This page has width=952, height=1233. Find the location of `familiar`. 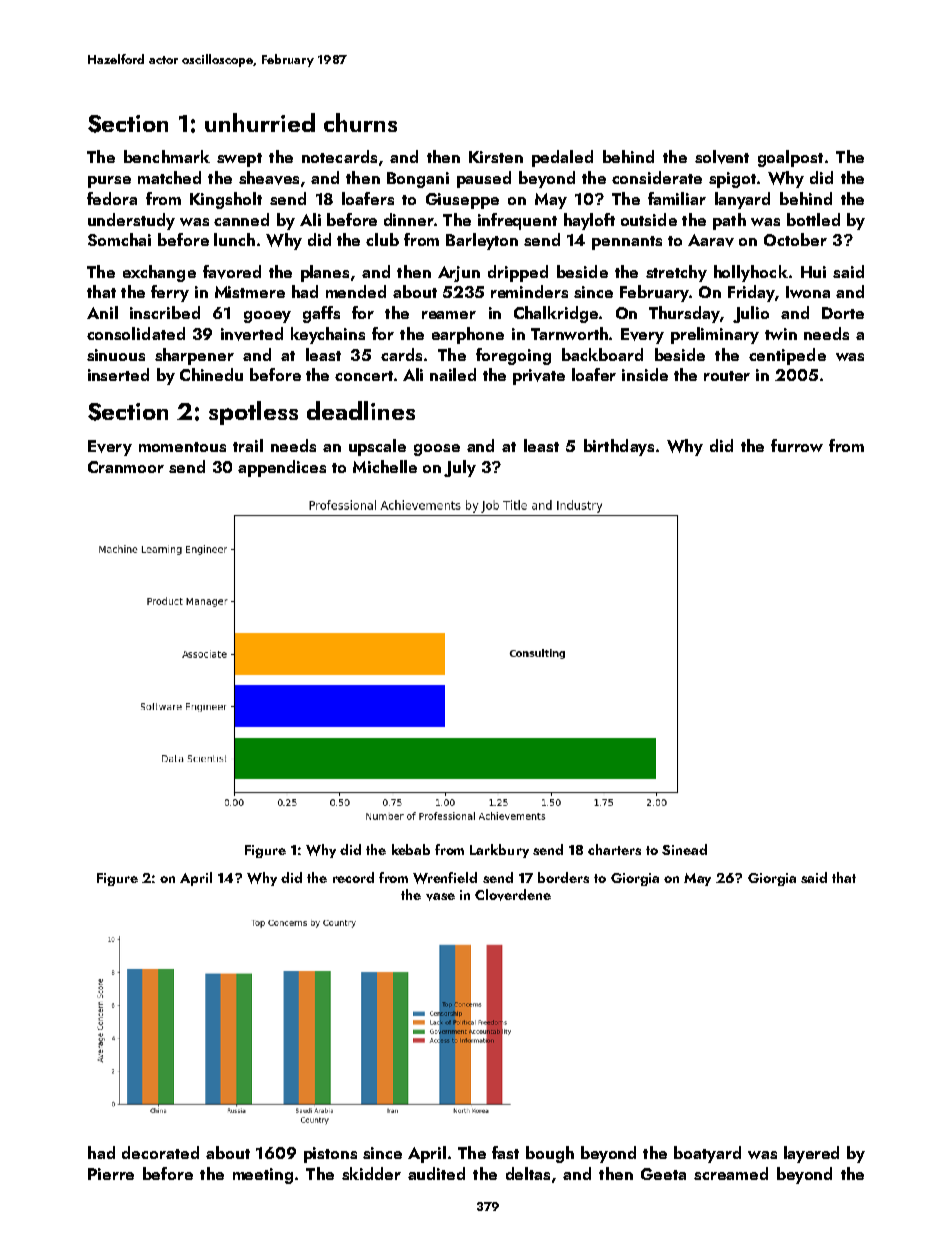

familiar is located at coordinates (677, 198).
